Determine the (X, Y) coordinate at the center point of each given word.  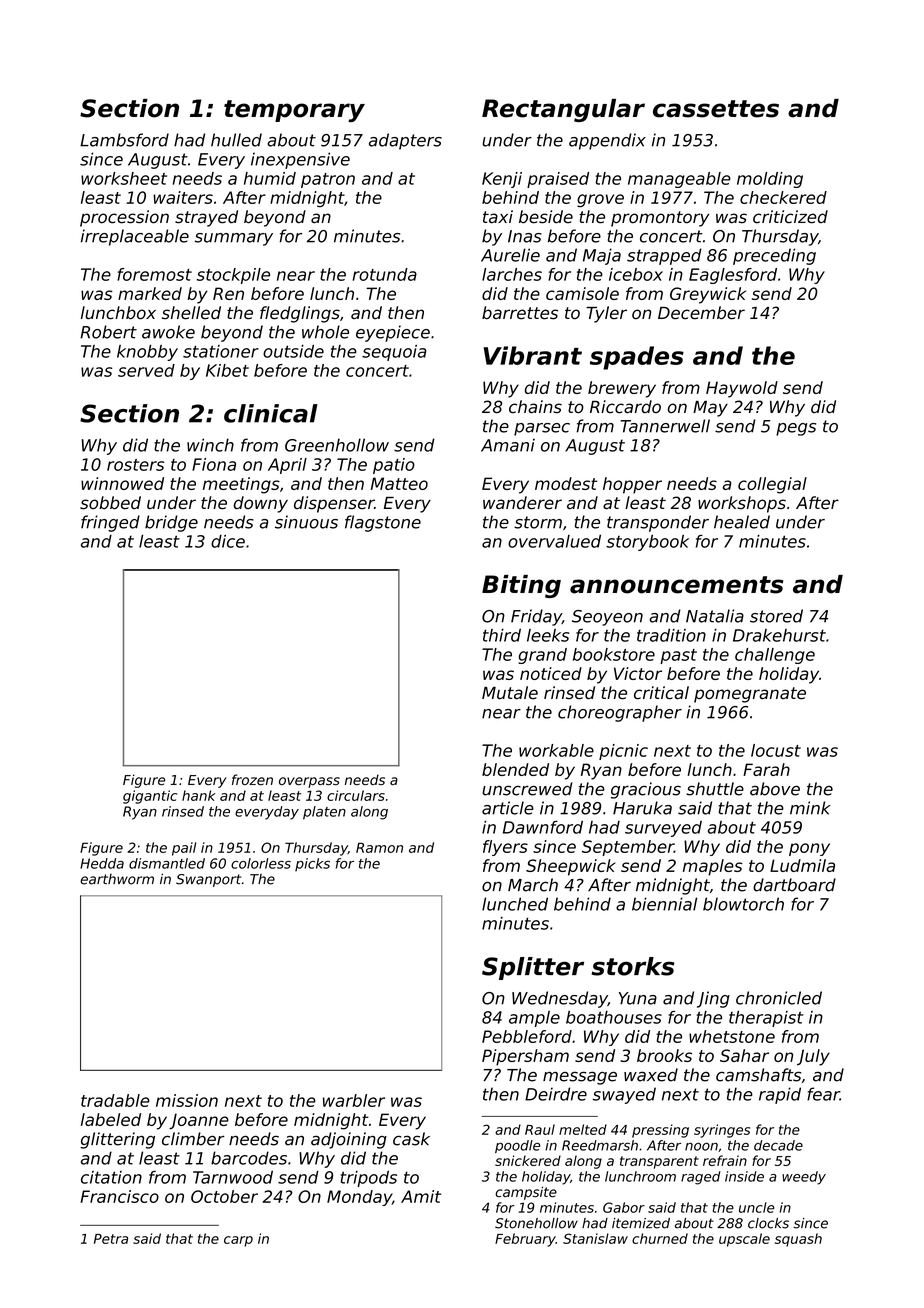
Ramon (379, 847)
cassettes (716, 109)
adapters (405, 141)
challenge (775, 656)
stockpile (233, 276)
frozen (252, 780)
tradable (115, 1100)
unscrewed (527, 789)
